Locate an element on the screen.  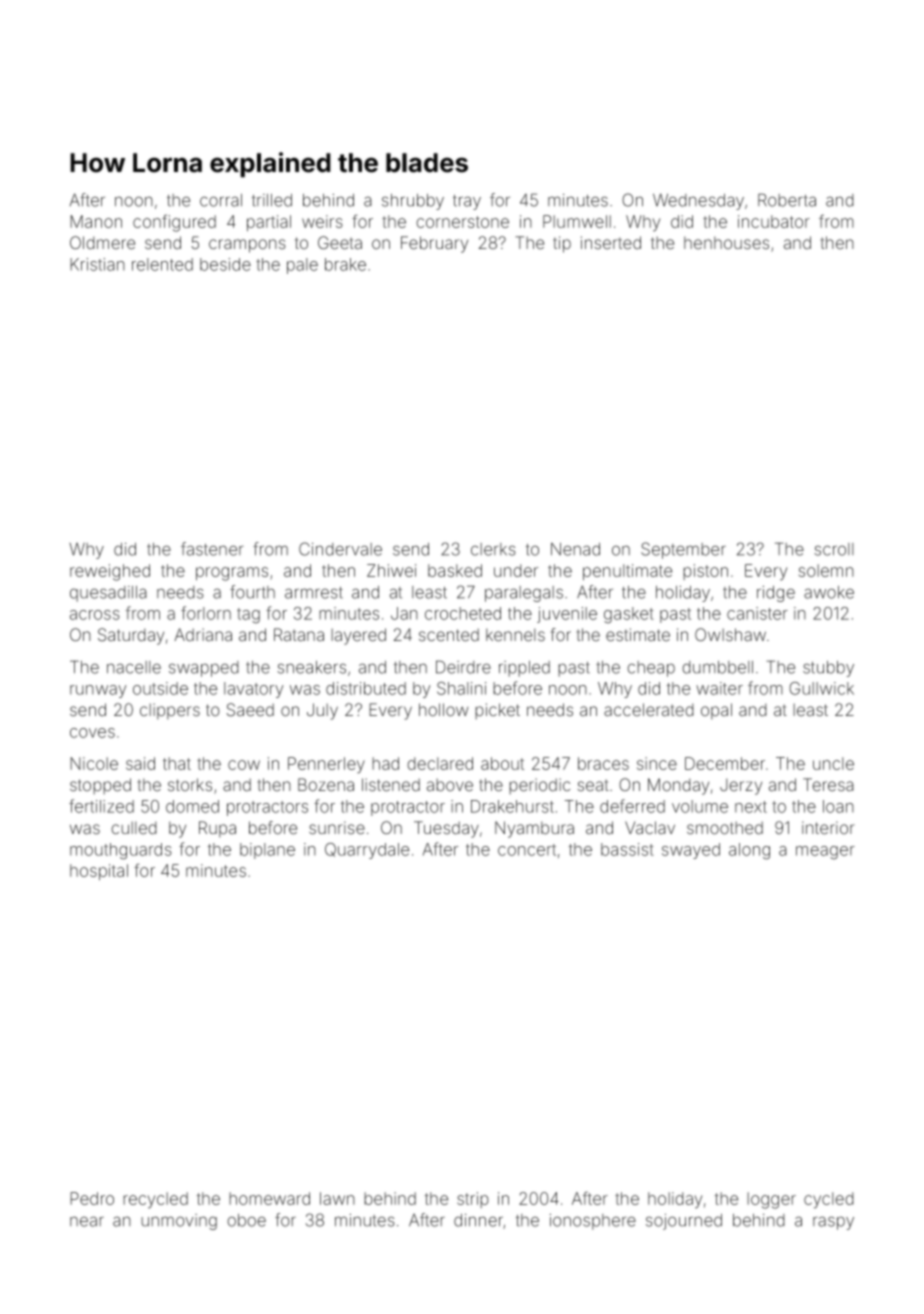
Tuesday is located at coordinates (446, 829).
